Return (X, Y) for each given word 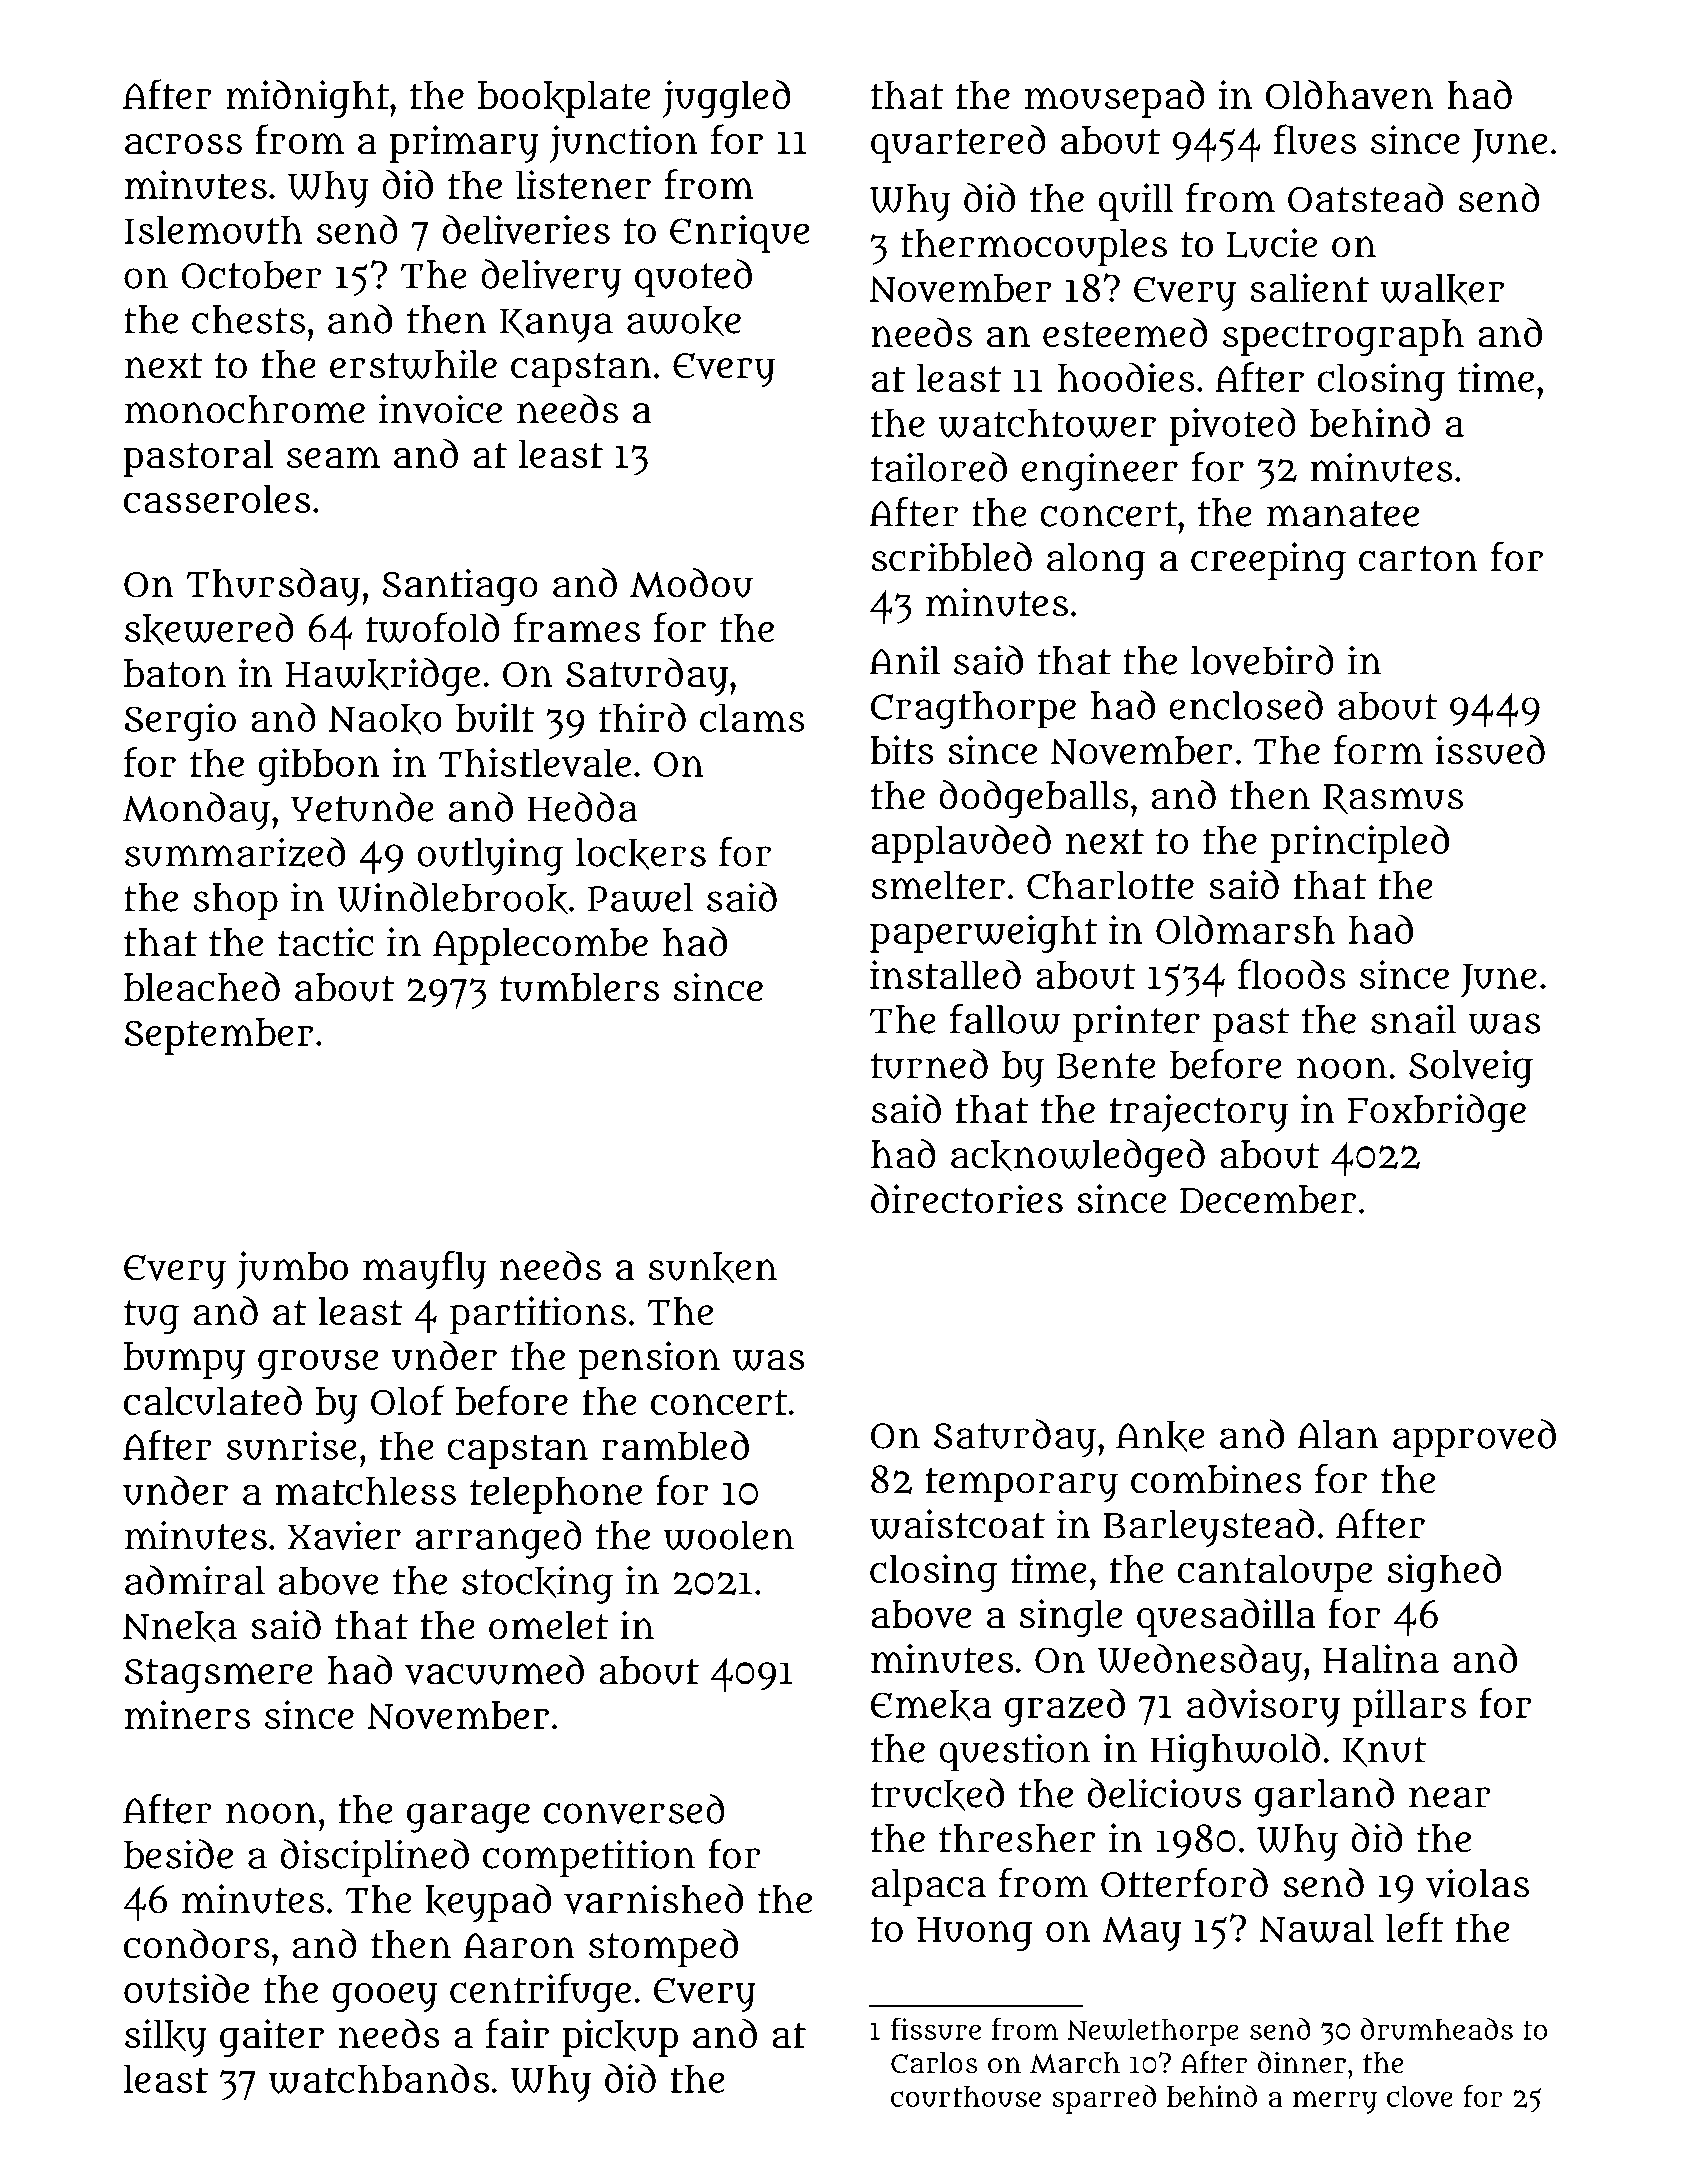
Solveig (1471, 1069)
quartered (958, 144)
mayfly (424, 1270)
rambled (675, 1445)
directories (967, 1199)
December (1268, 1199)
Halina (1381, 1658)
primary (464, 144)
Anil (904, 660)
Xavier (344, 1535)
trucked (937, 1794)
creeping (1268, 561)
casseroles (217, 499)
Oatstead (1365, 198)
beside (178, 1854)
